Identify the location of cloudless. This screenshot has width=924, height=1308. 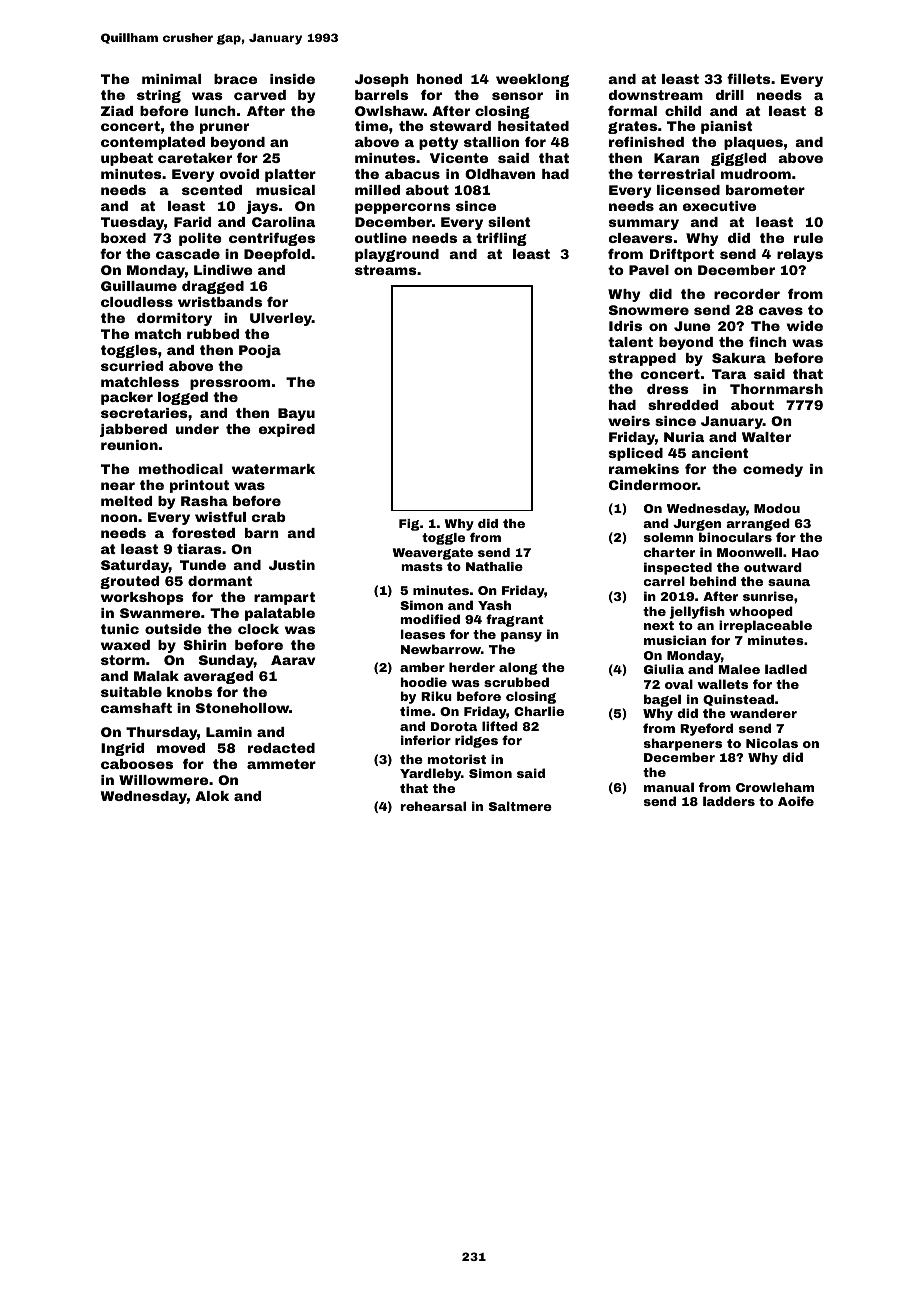
(137, 302).
